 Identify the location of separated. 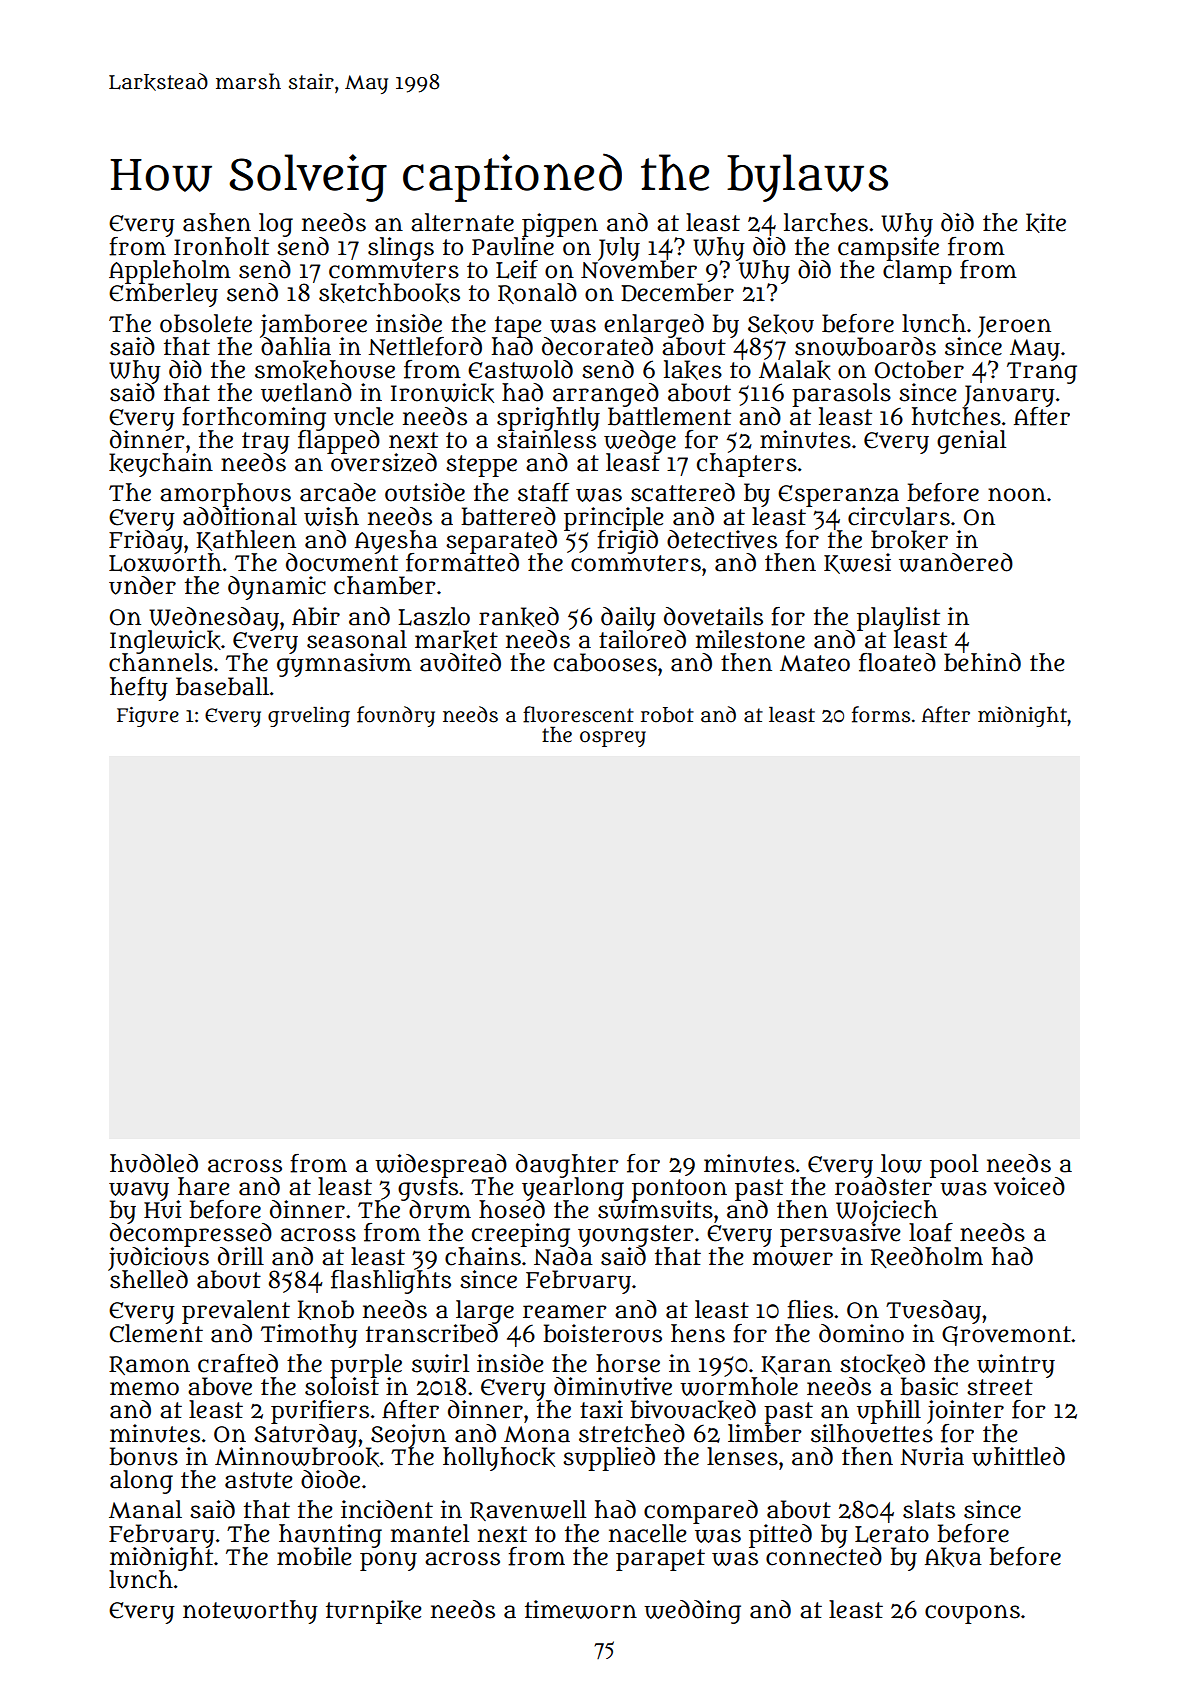
(501, 541).
